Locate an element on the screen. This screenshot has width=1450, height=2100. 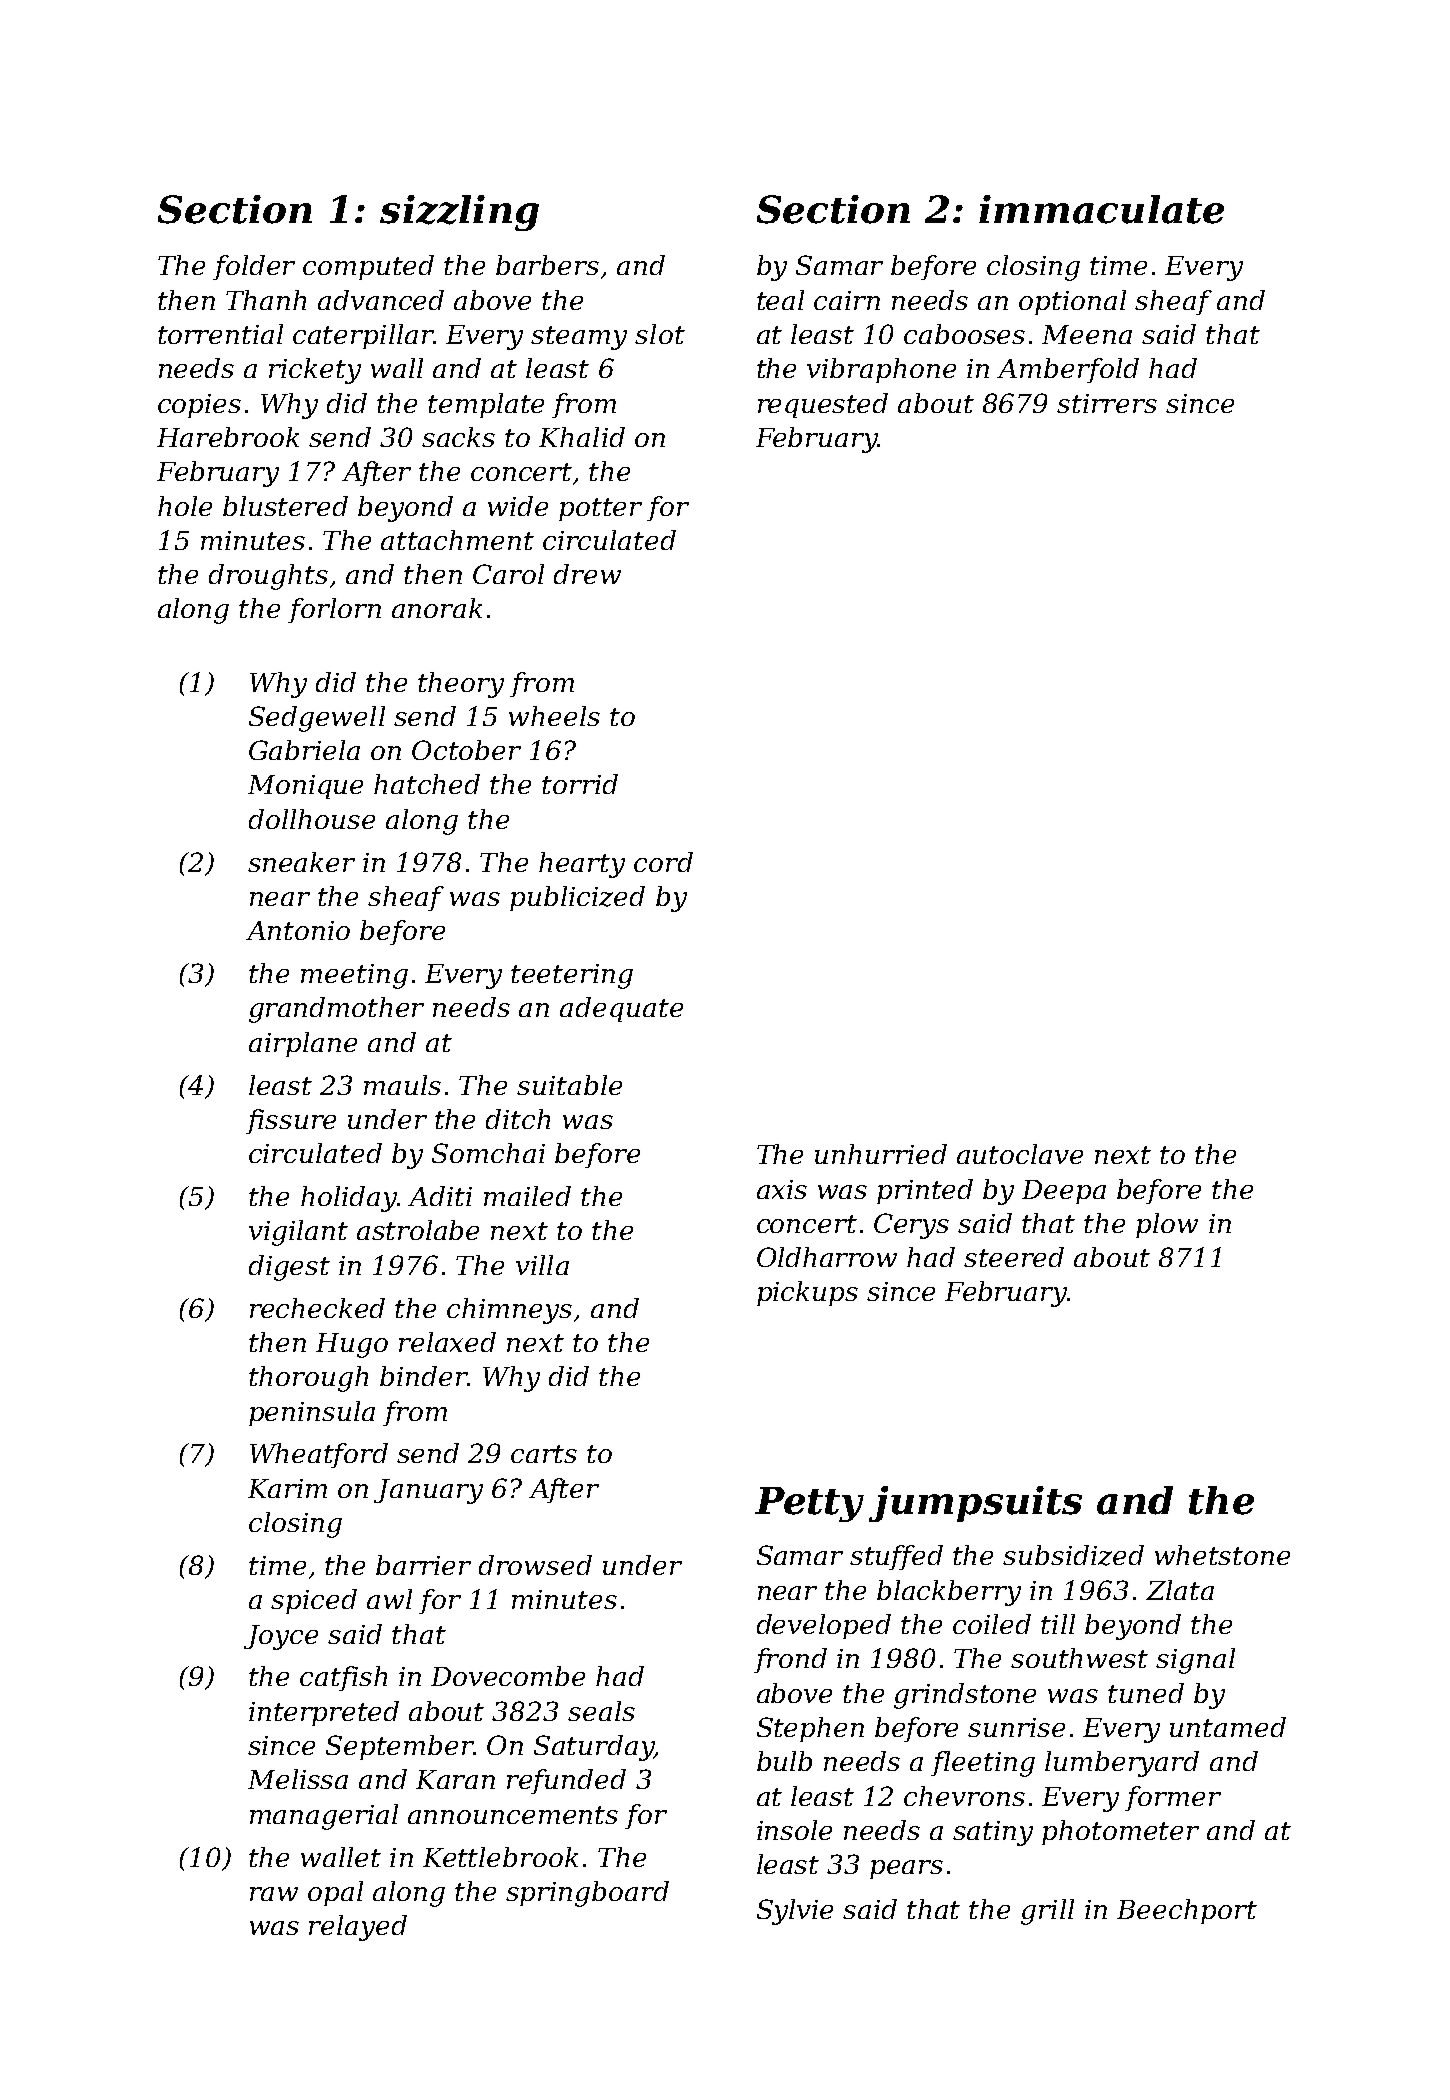
stirrers is located at coordinates (1107, 403).
